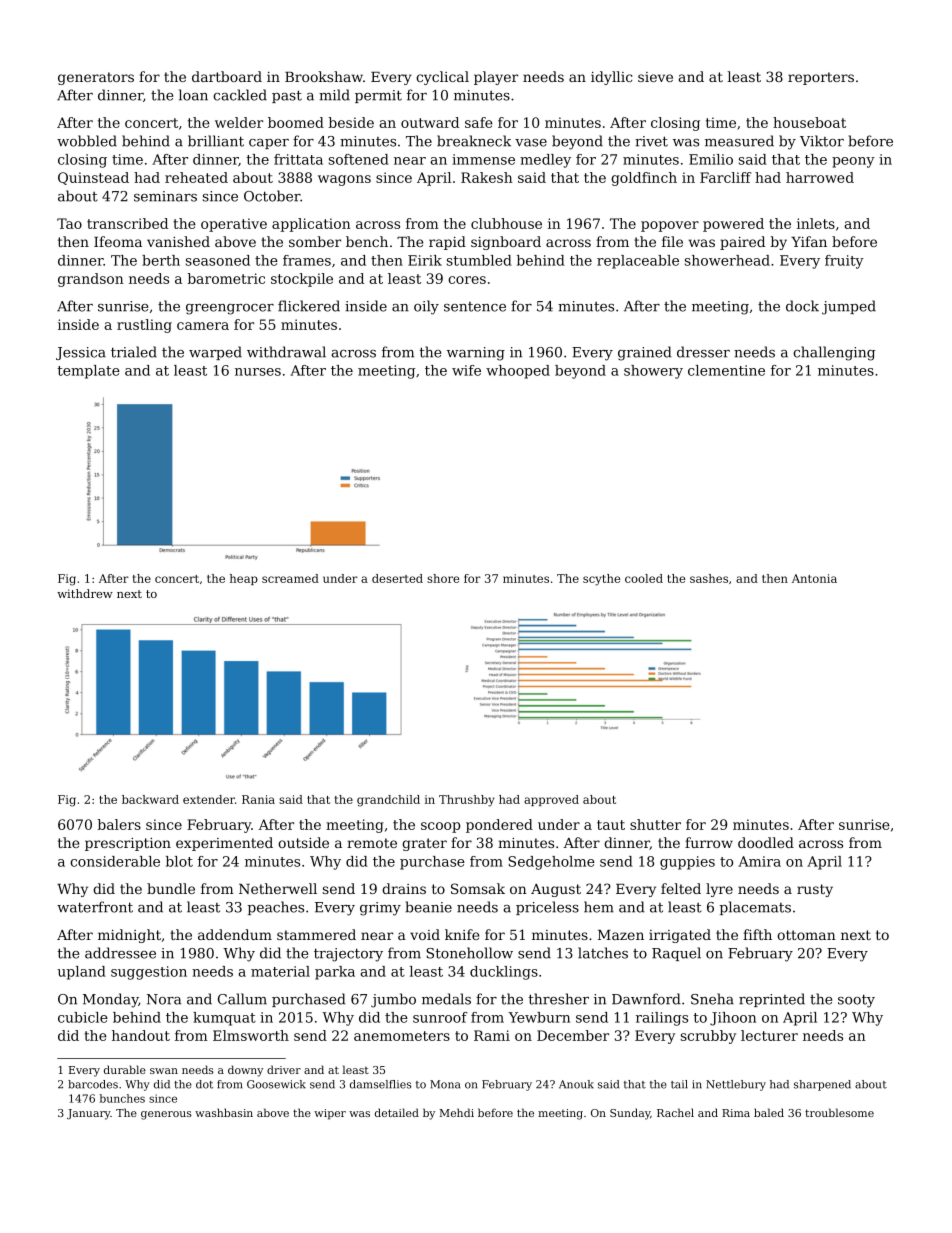 This screenshot has height=1233, width=952. Describe the element at coordinates (96, 78) in the screenshot. I see `generators` at that location.
